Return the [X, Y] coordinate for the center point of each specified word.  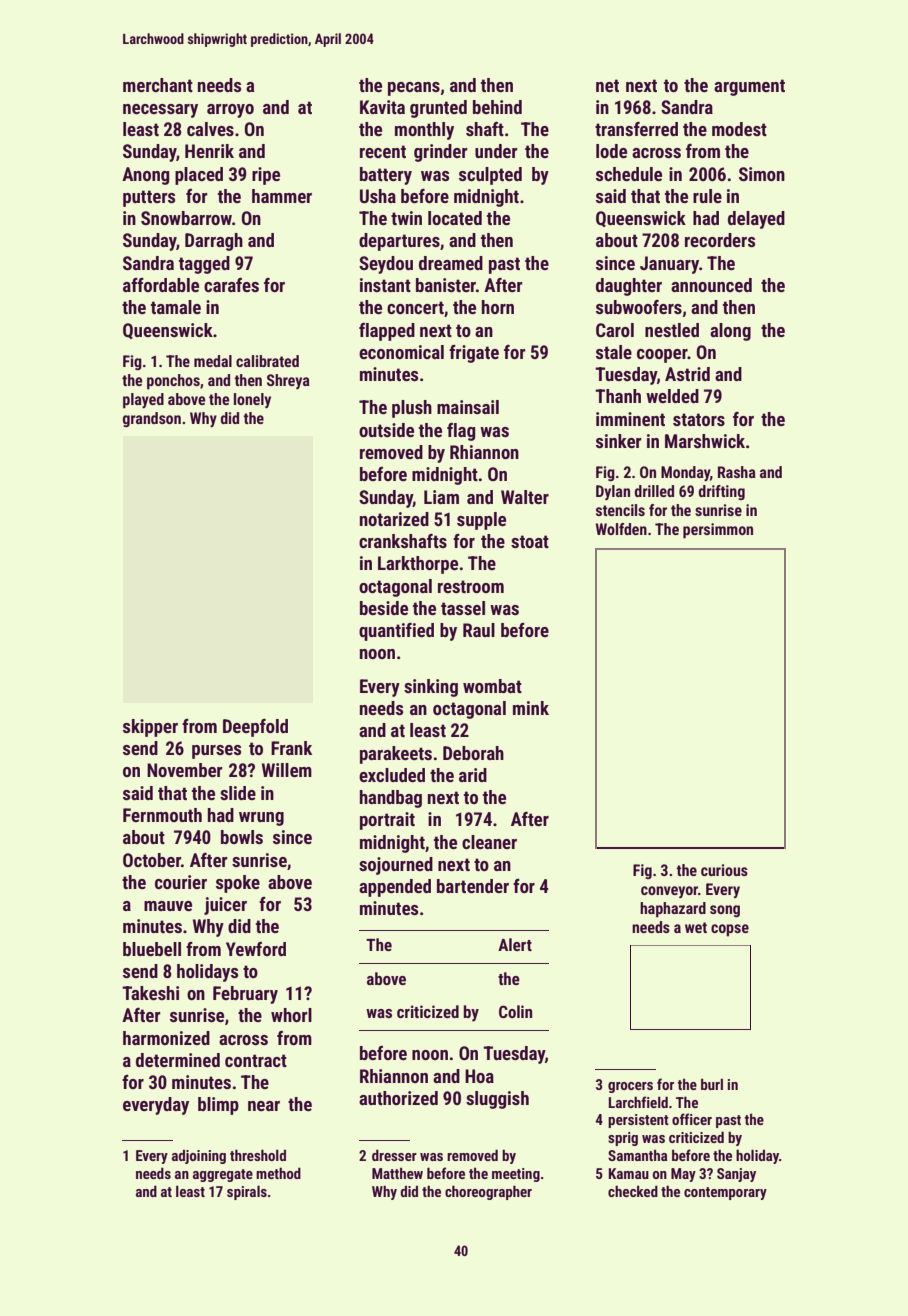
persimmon [718, 531]
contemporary [725, 1193]
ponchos [173, 382]
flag [461, 432]
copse [730, 930]
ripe [266, 176]
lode [611, 151]
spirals [247, 1192]
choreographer [488, 1192]
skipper [150, 728]
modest [739, 129]
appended [395, 888]
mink [531, 708]
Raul [479, 630]
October [152, 860]
